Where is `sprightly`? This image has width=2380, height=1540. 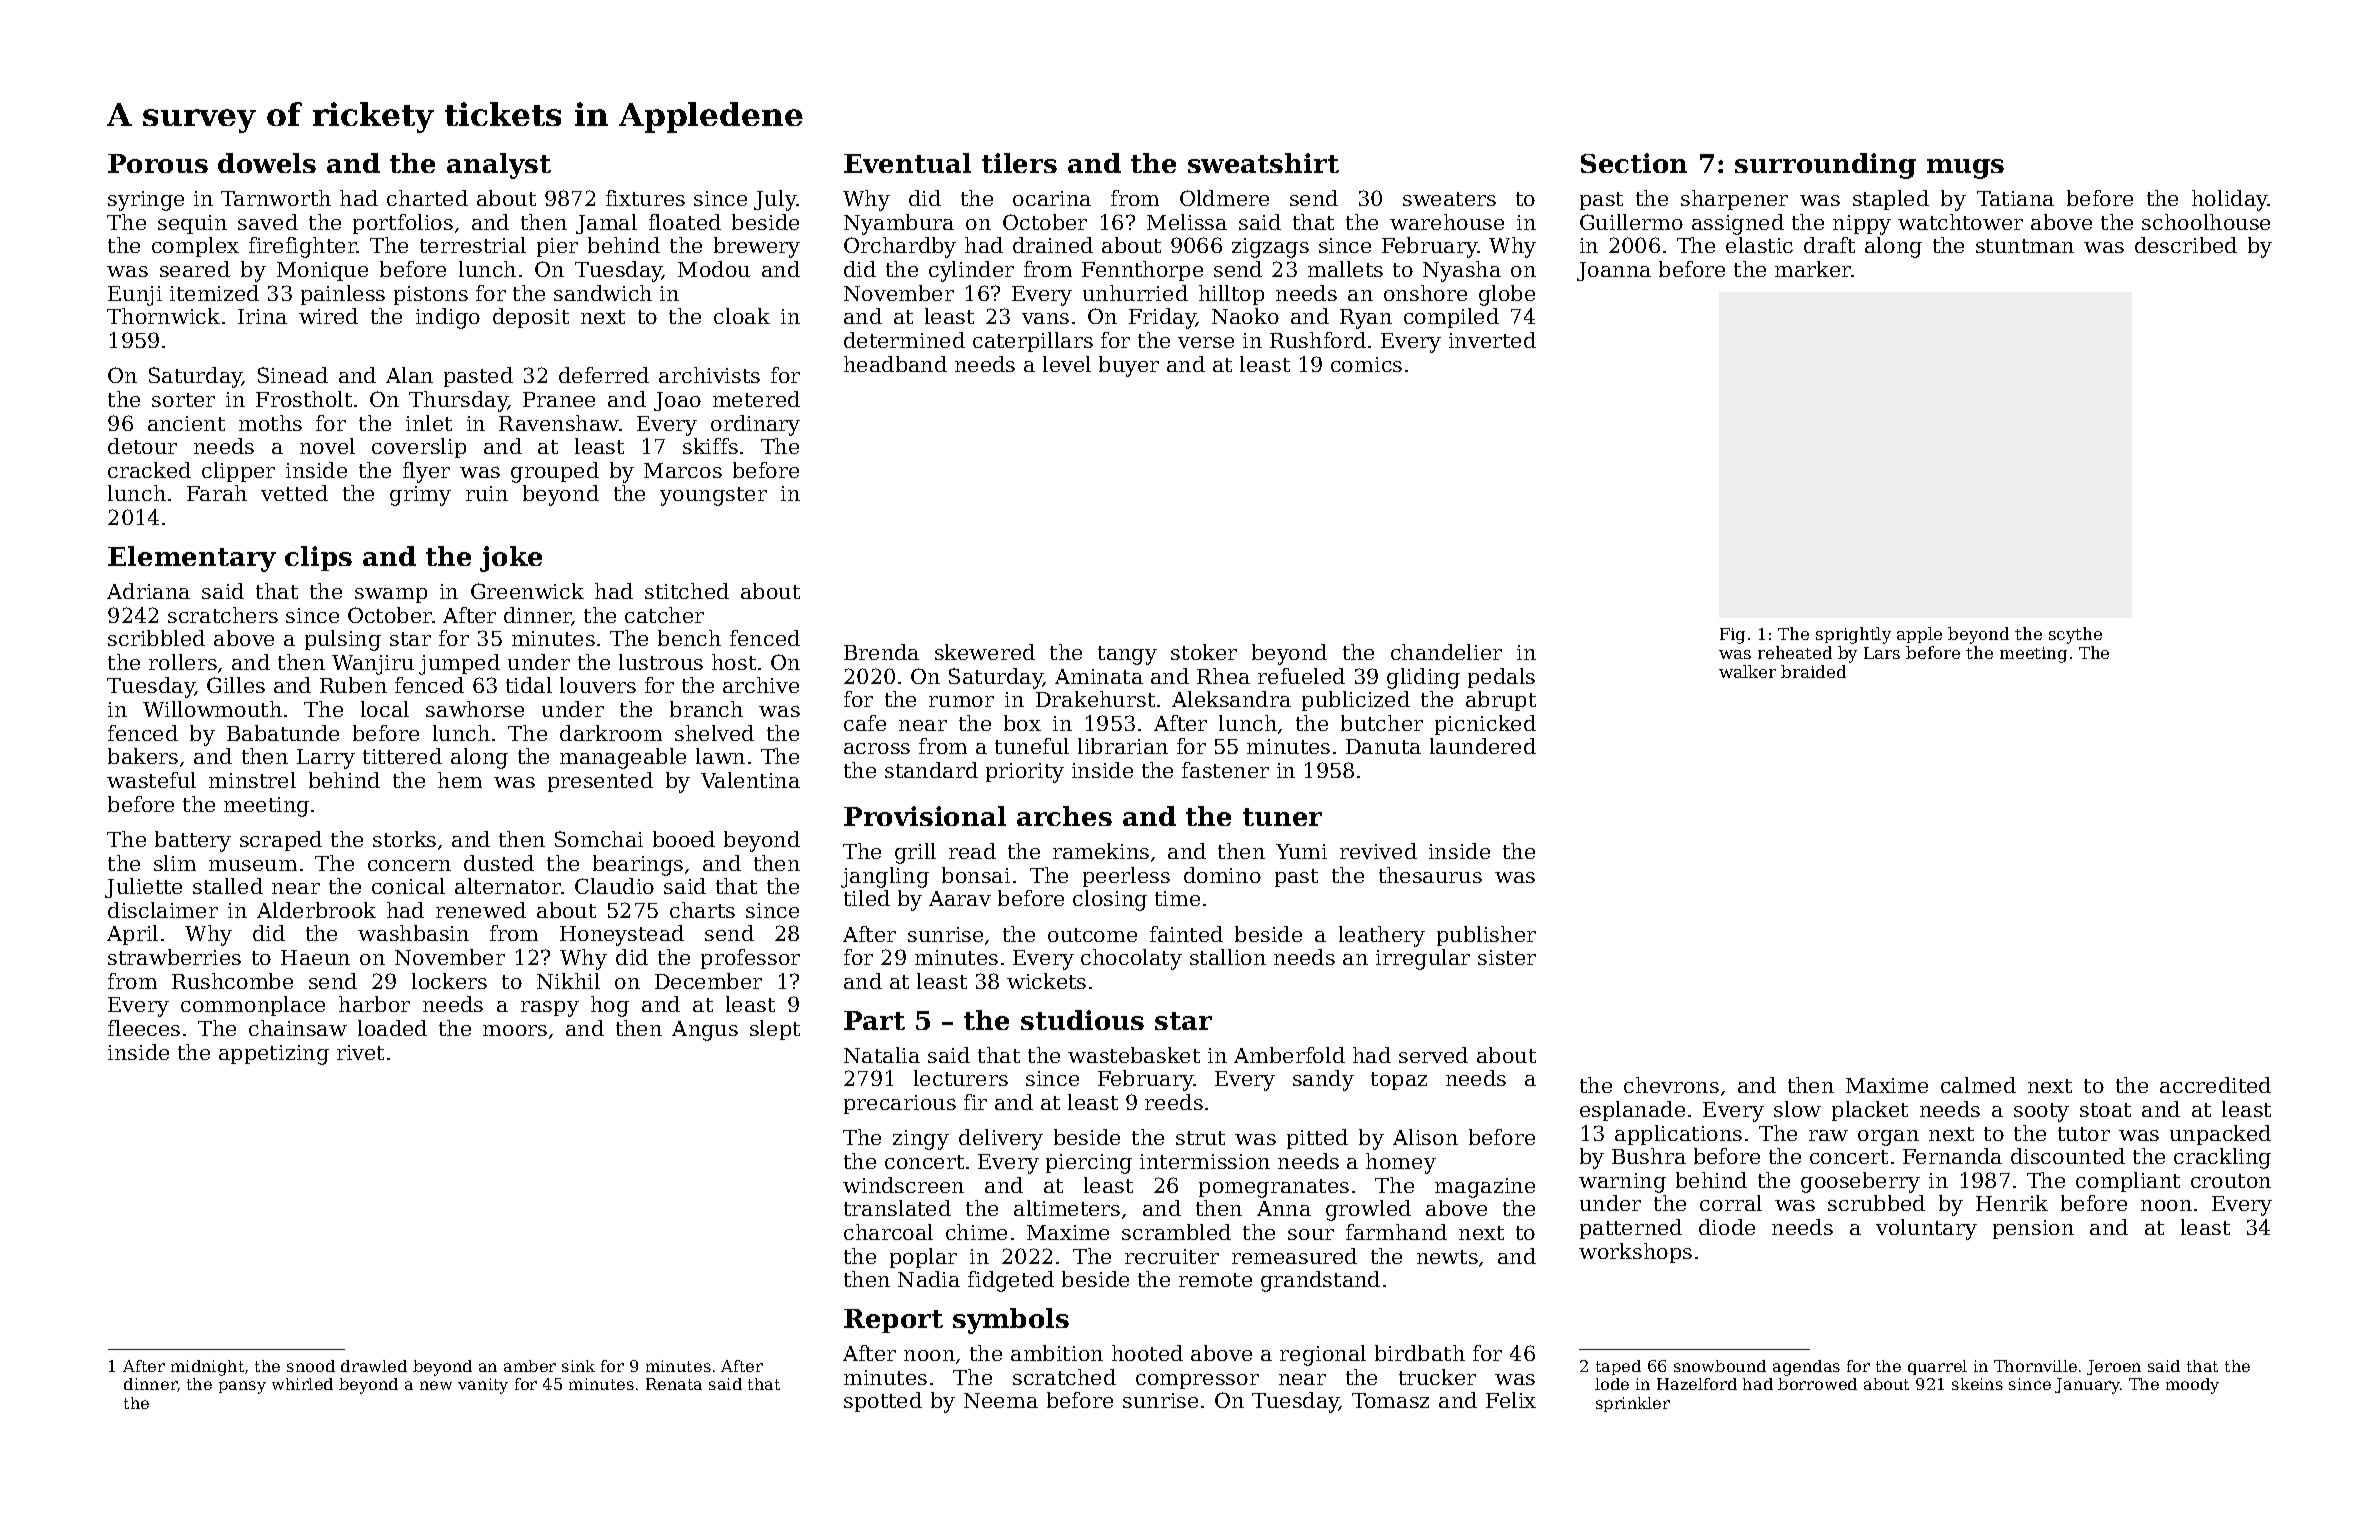 sprightly is located at coordinates (1853, 635).
